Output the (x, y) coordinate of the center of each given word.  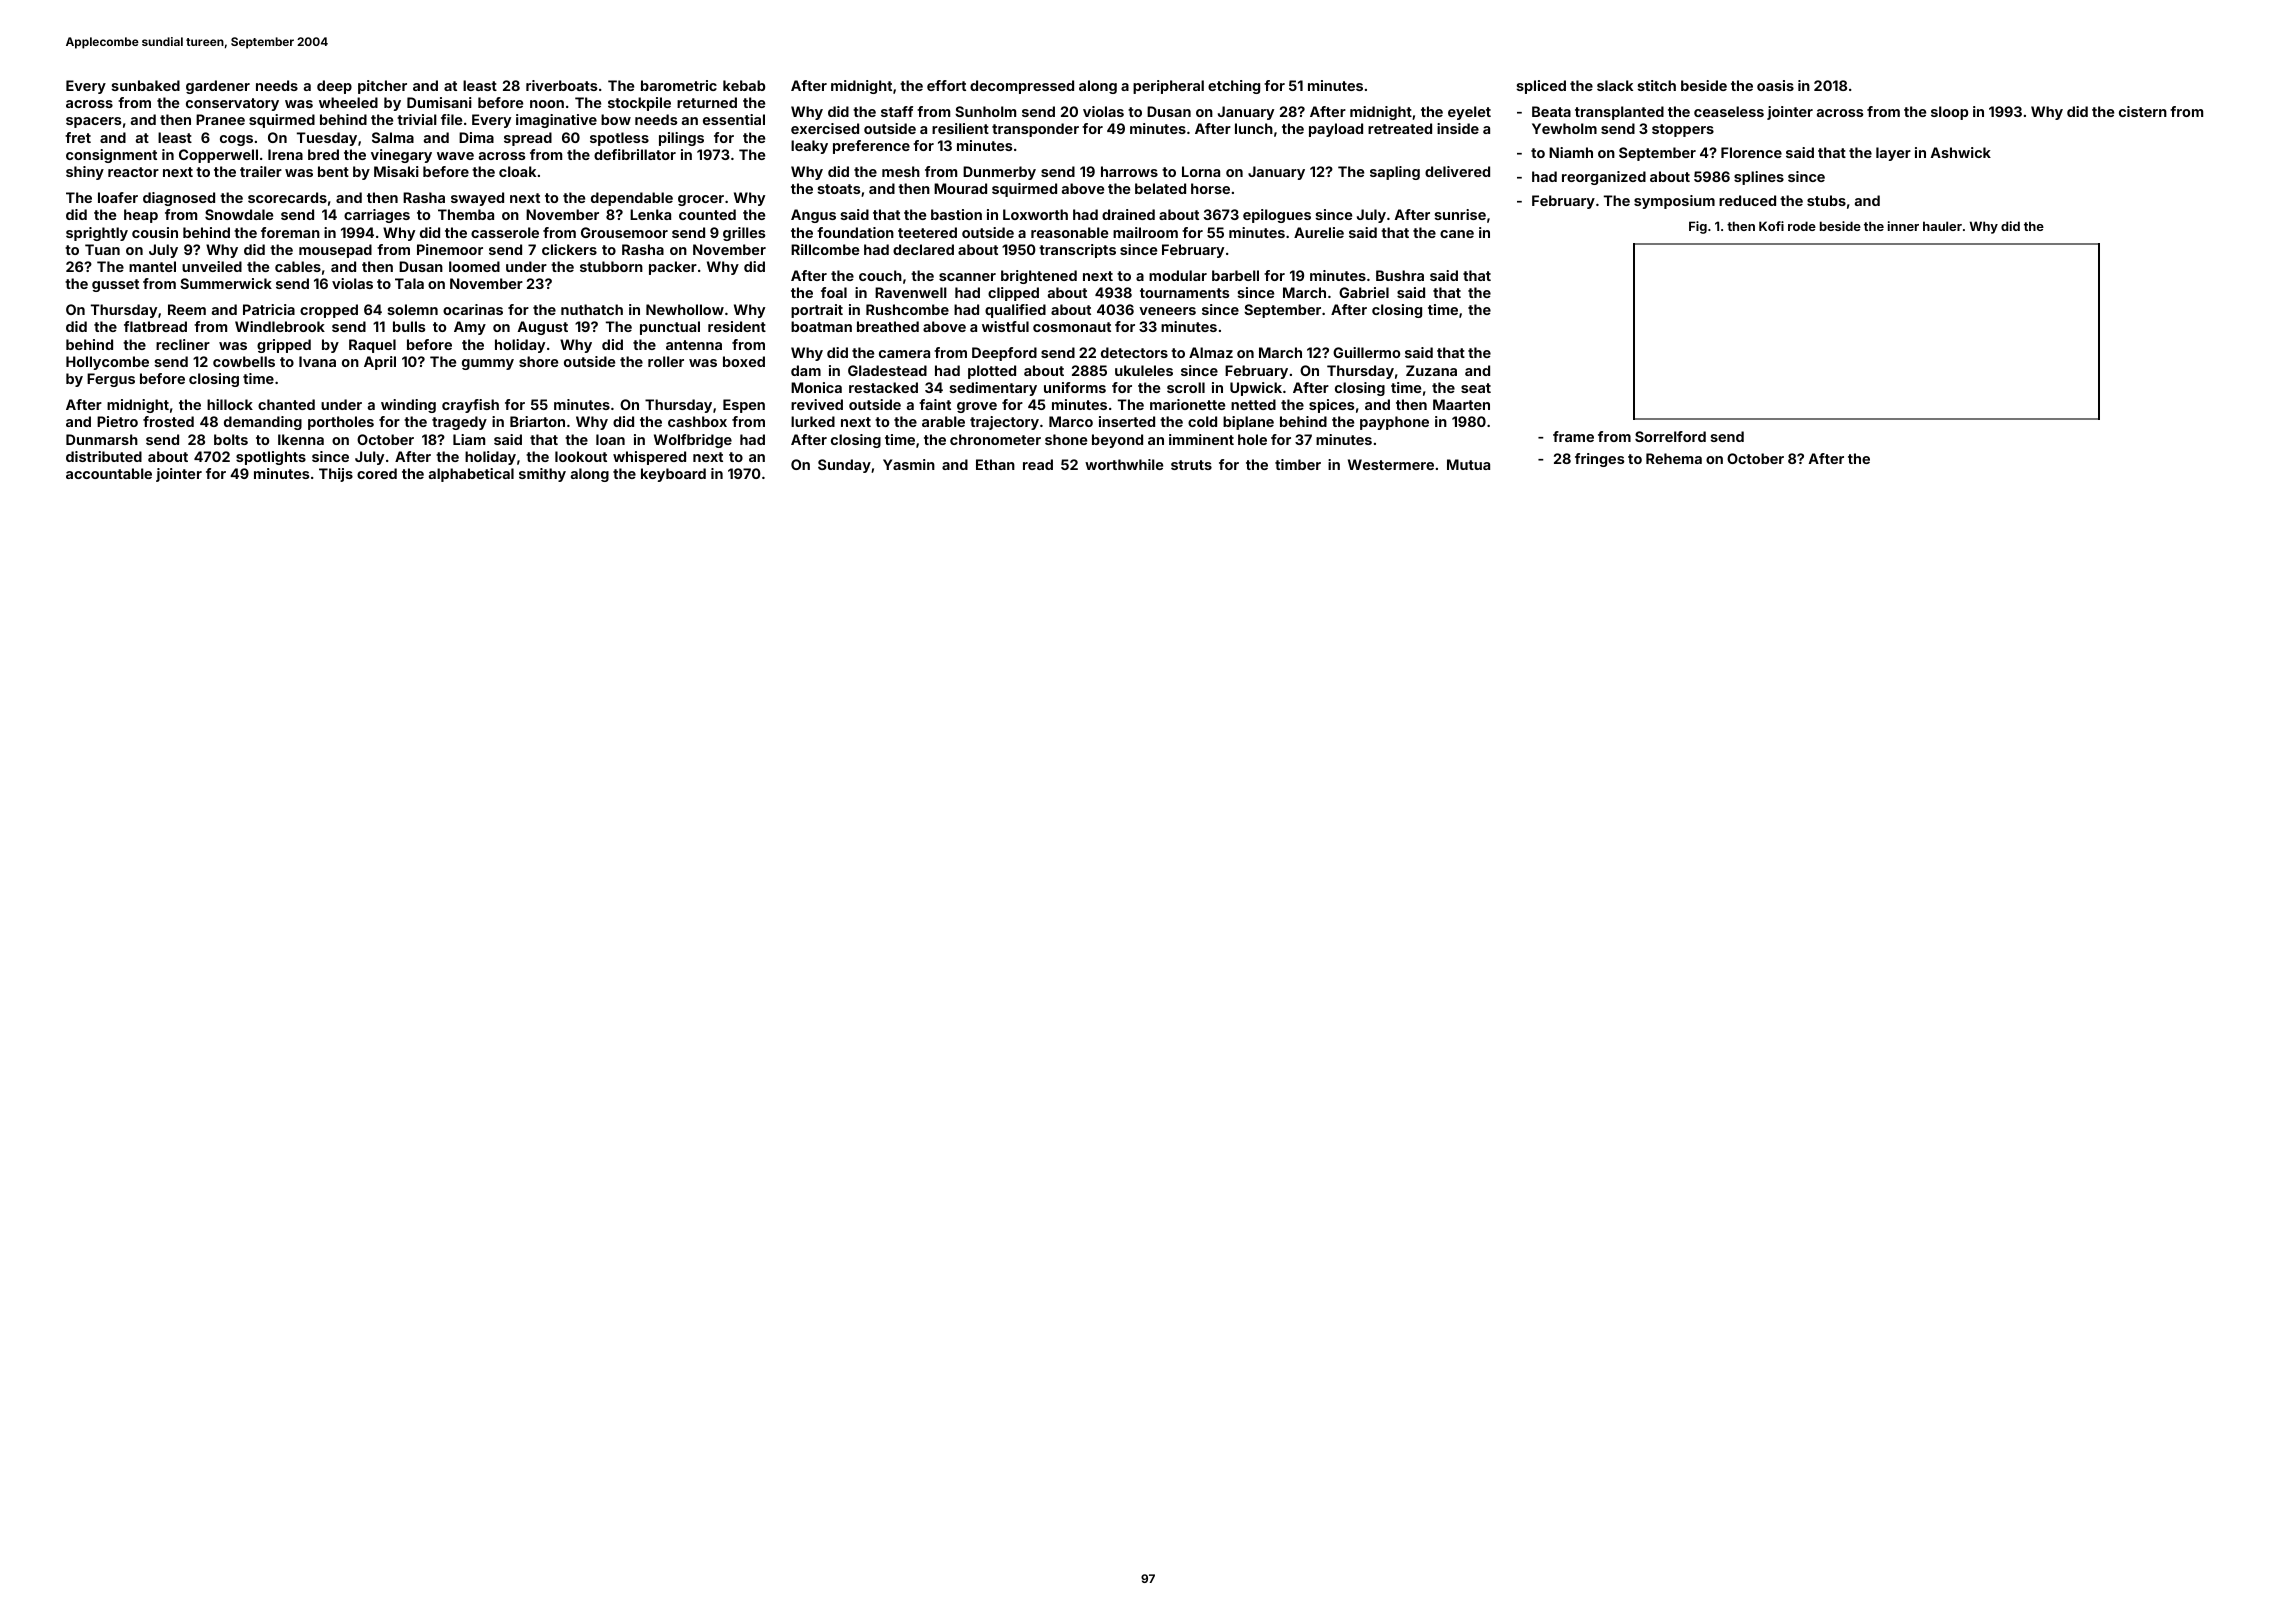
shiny (85, 173)
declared (923, 249)
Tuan (102, 249)
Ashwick (1961, 152)
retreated (1400, 128)
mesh (901, 171)
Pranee (220, 119)
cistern (2143, 111)
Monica (816, 387)
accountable (109, 473)
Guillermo (1366, 352)
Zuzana (1431, 370)
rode (1802, 226)
